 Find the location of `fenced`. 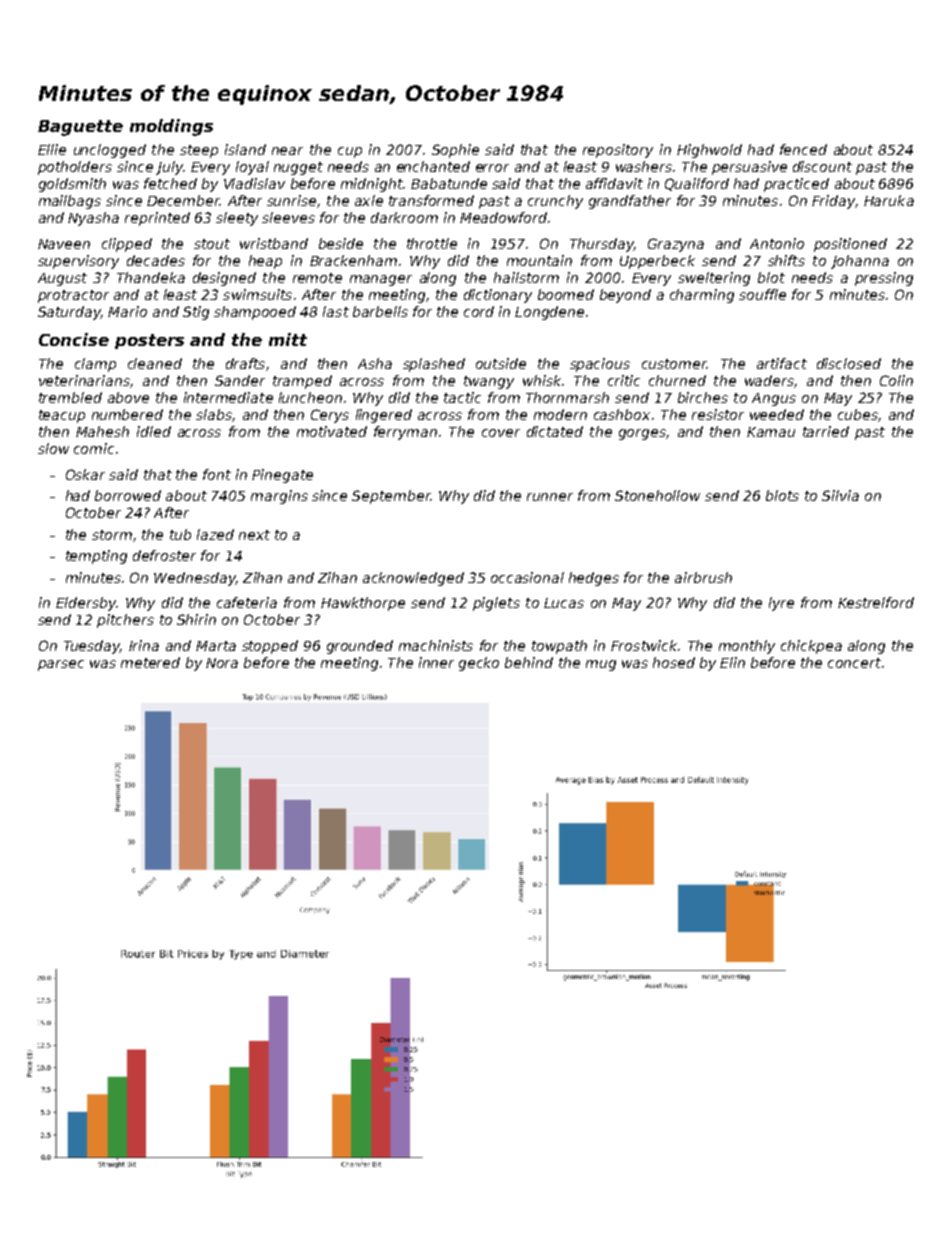

fenced is located at coordinates (803, 149).
